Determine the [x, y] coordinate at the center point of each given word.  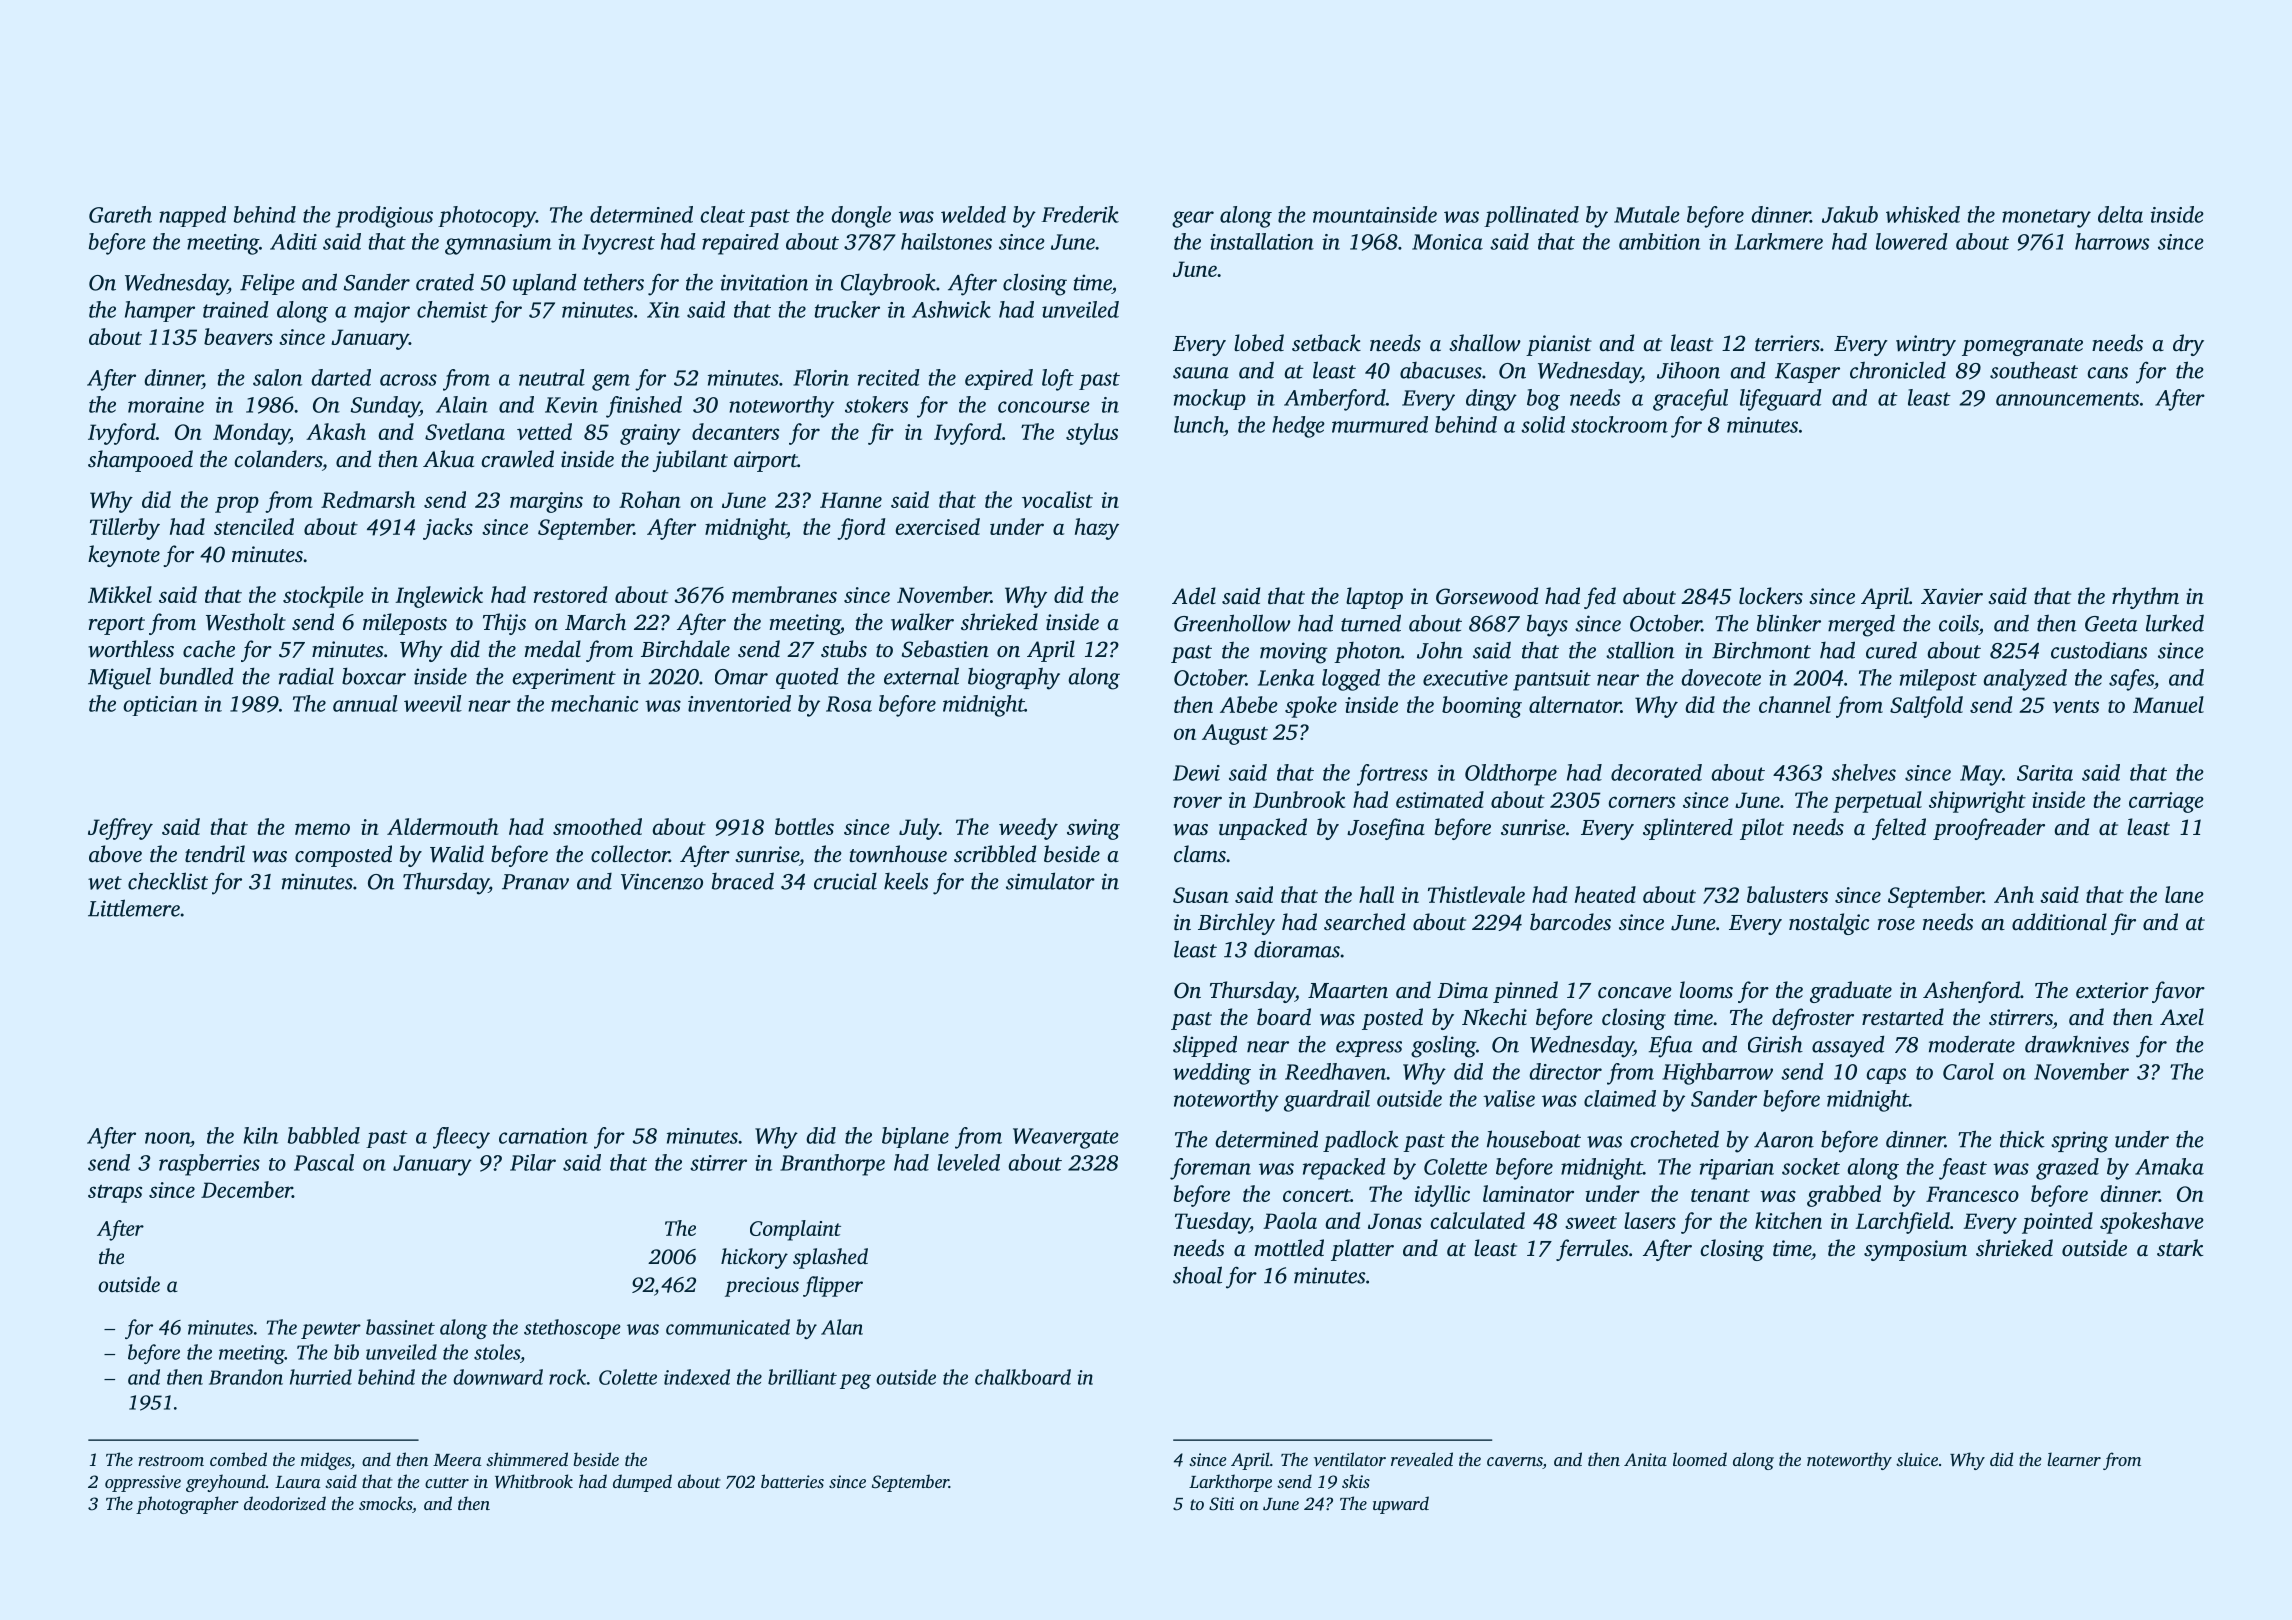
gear [1193, 219]
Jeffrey [120, 829]
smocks [385, 1503]
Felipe [267, 284]
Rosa [849, 704]
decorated [1656, 772]
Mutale [1647, 214]
